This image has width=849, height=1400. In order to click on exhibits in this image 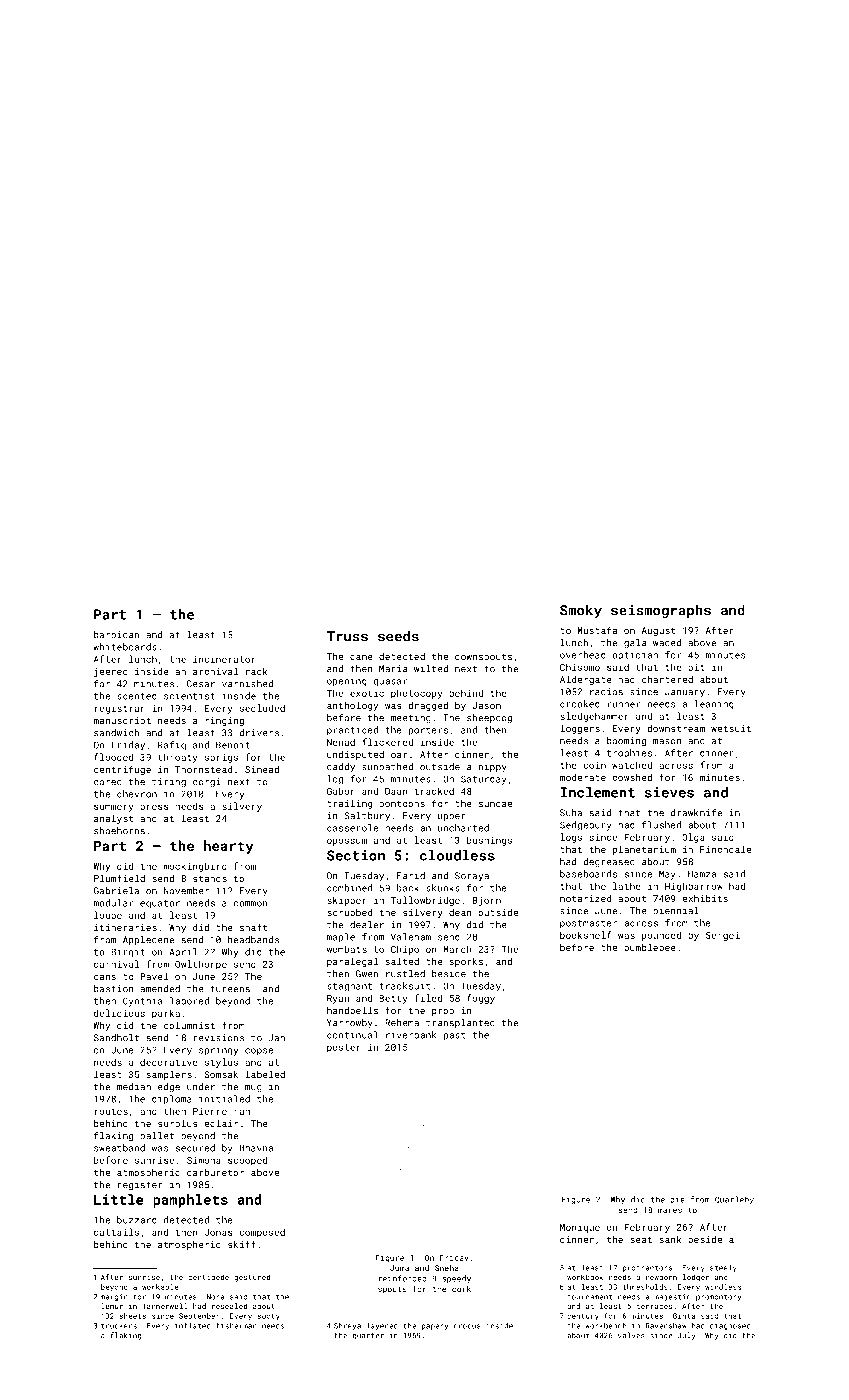, I will do `click(705, 898)`.
